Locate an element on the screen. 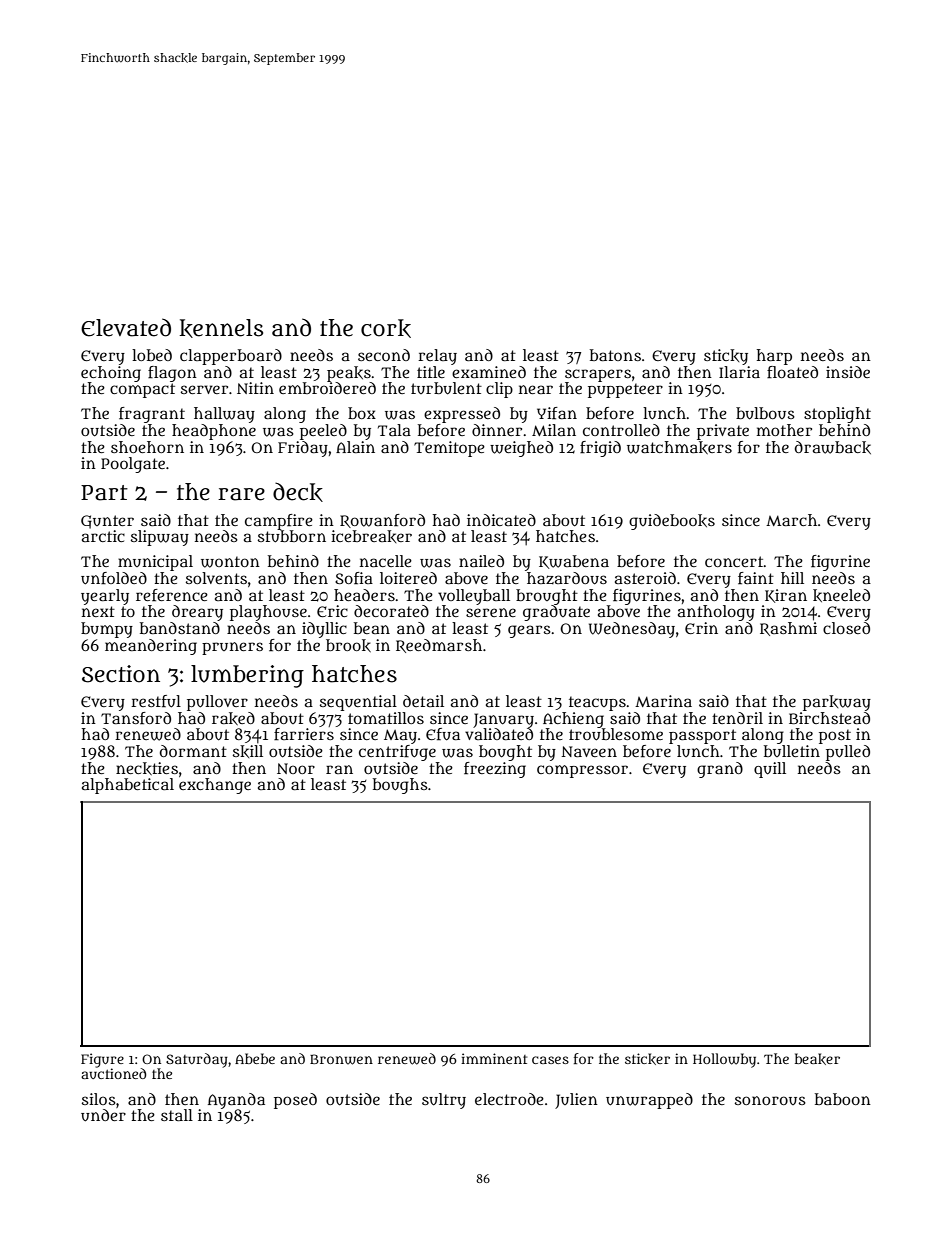 This screenshot has width=952, height=1233. Figure is located at coordinates (102, 1060).
